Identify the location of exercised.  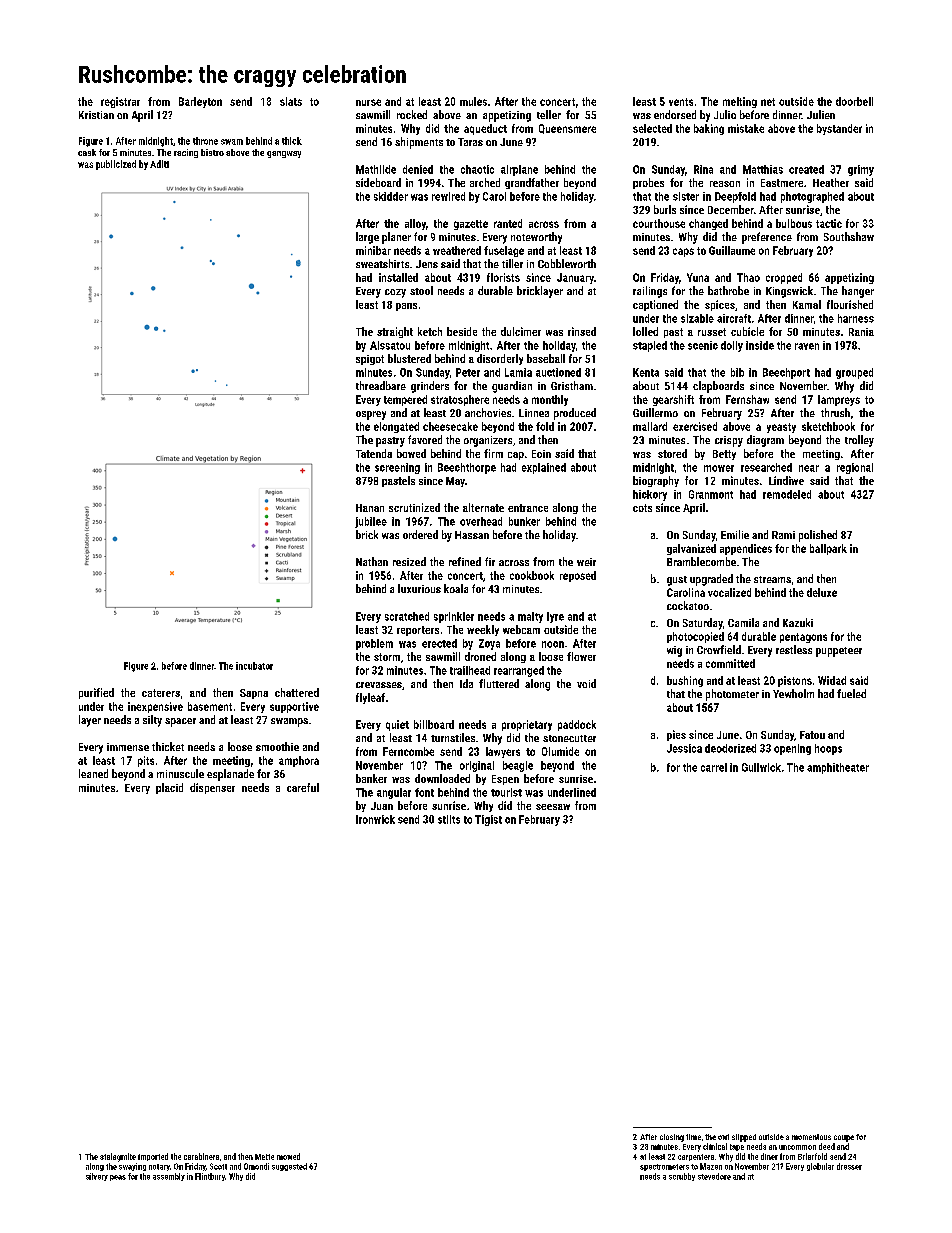
(695, 426).
